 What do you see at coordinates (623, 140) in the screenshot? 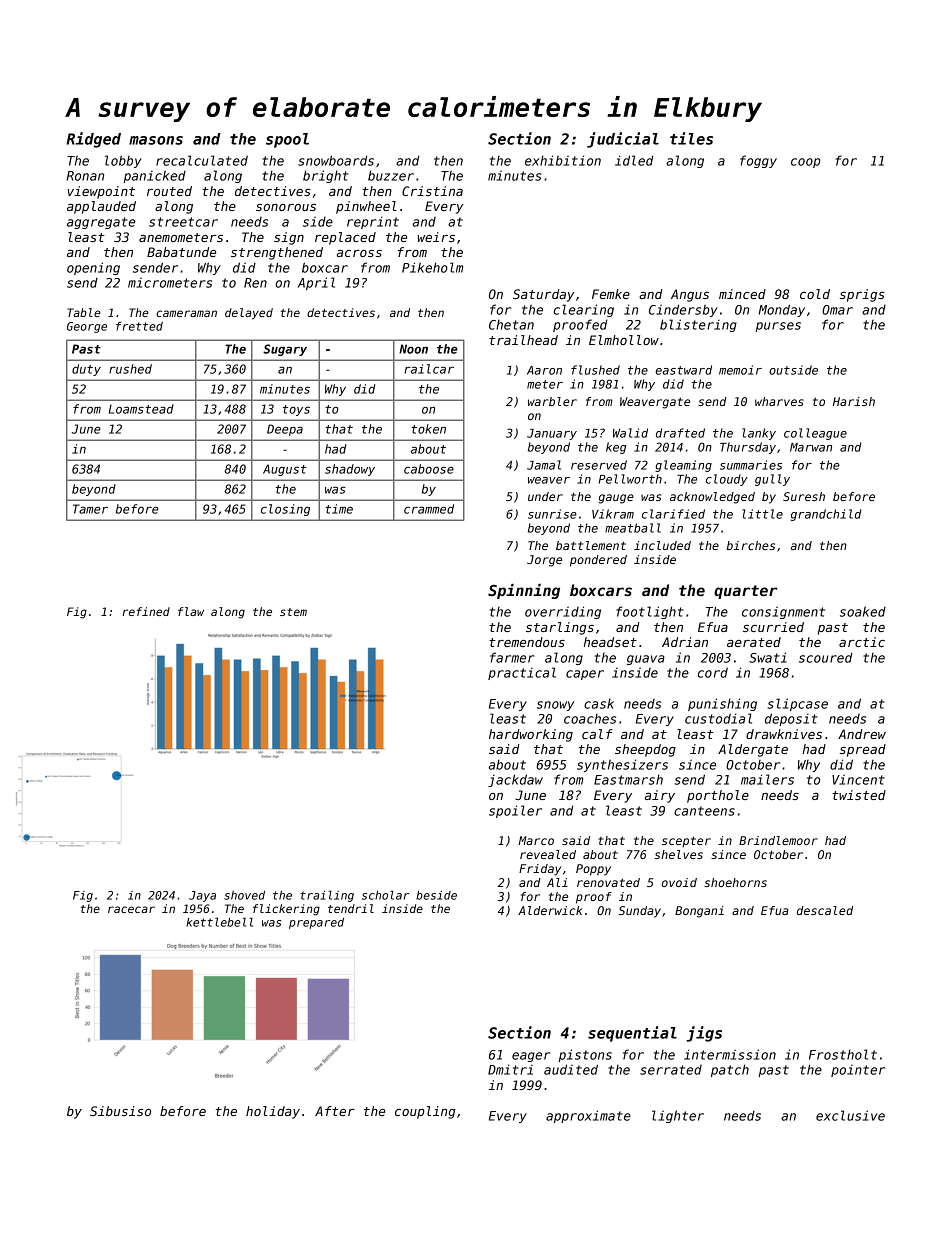
I see `judicial` at bounding box center [623, 140].
